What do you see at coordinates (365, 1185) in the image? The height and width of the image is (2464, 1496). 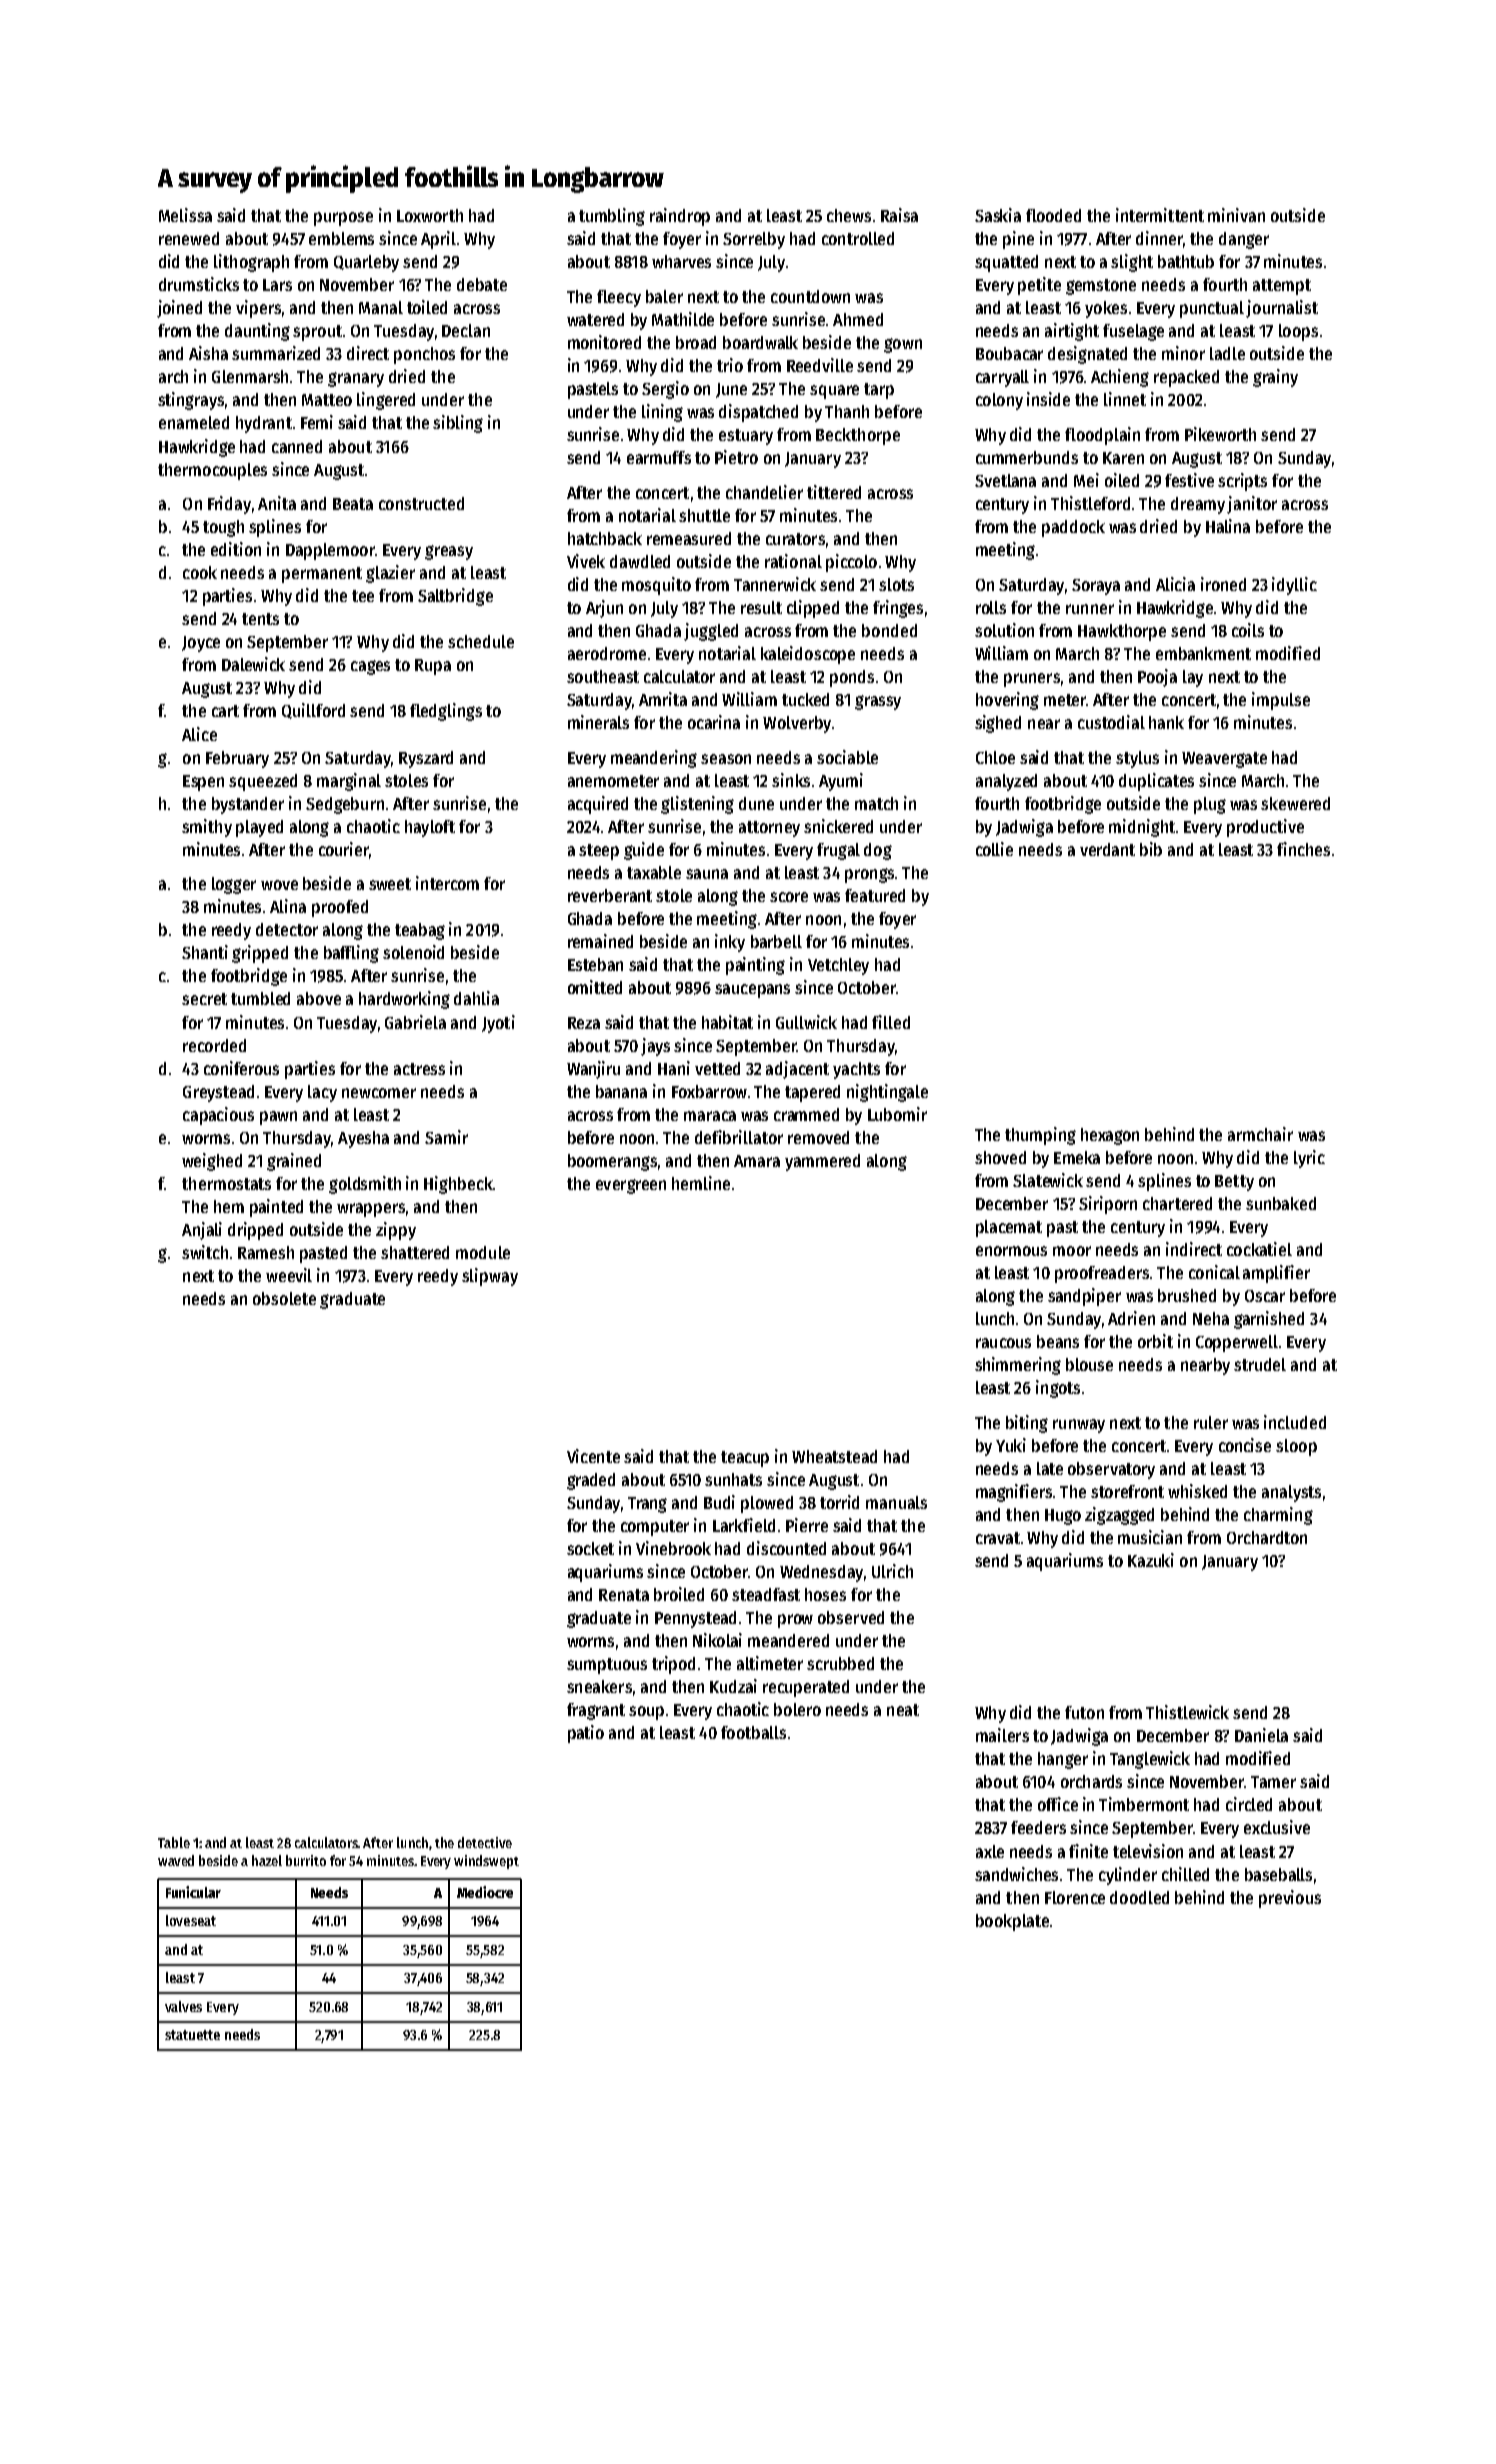 I see `goldsmith` at bounding box center [365, 1185].
